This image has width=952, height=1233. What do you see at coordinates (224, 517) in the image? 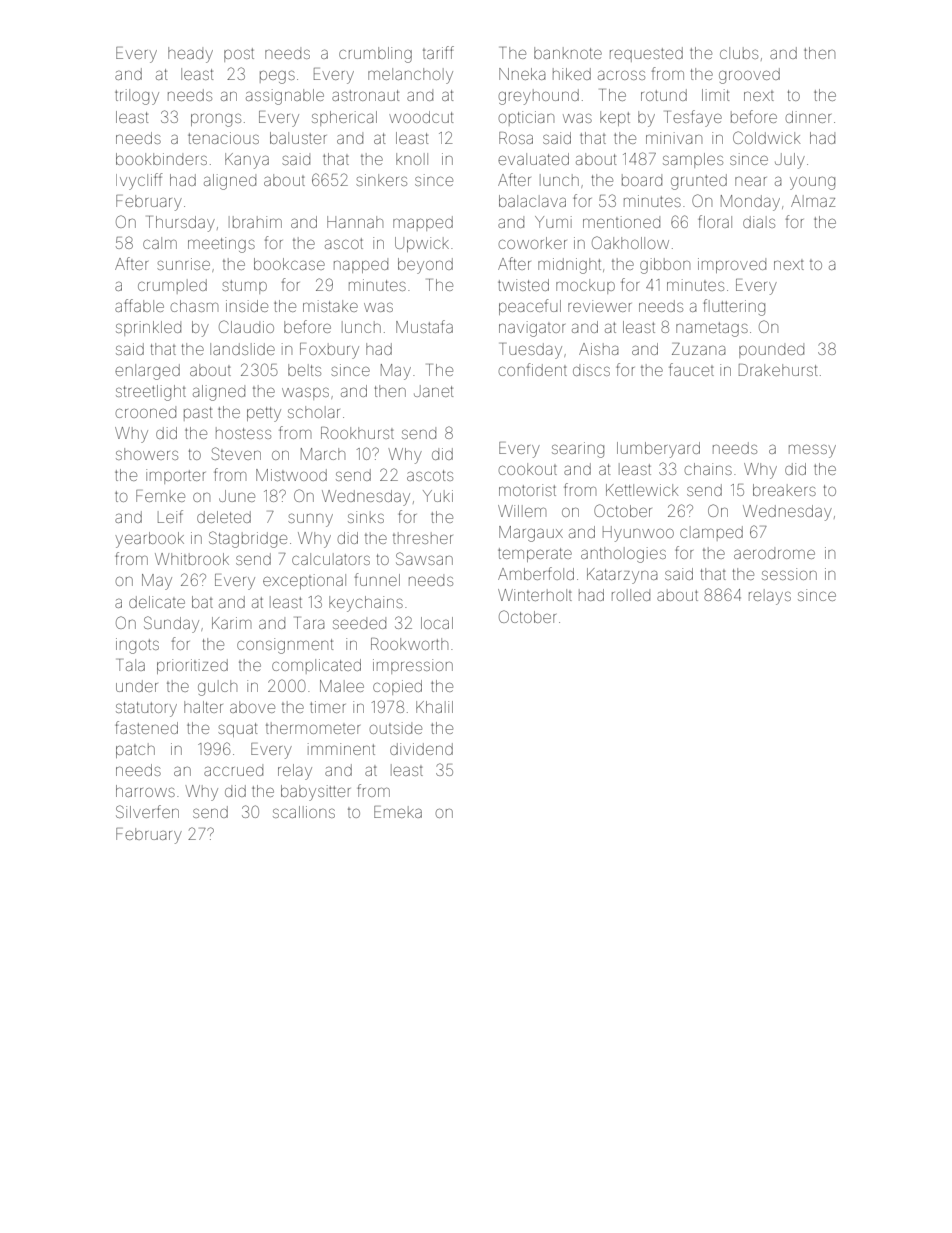
I see `deleted` at bounding box center [224, 517].
